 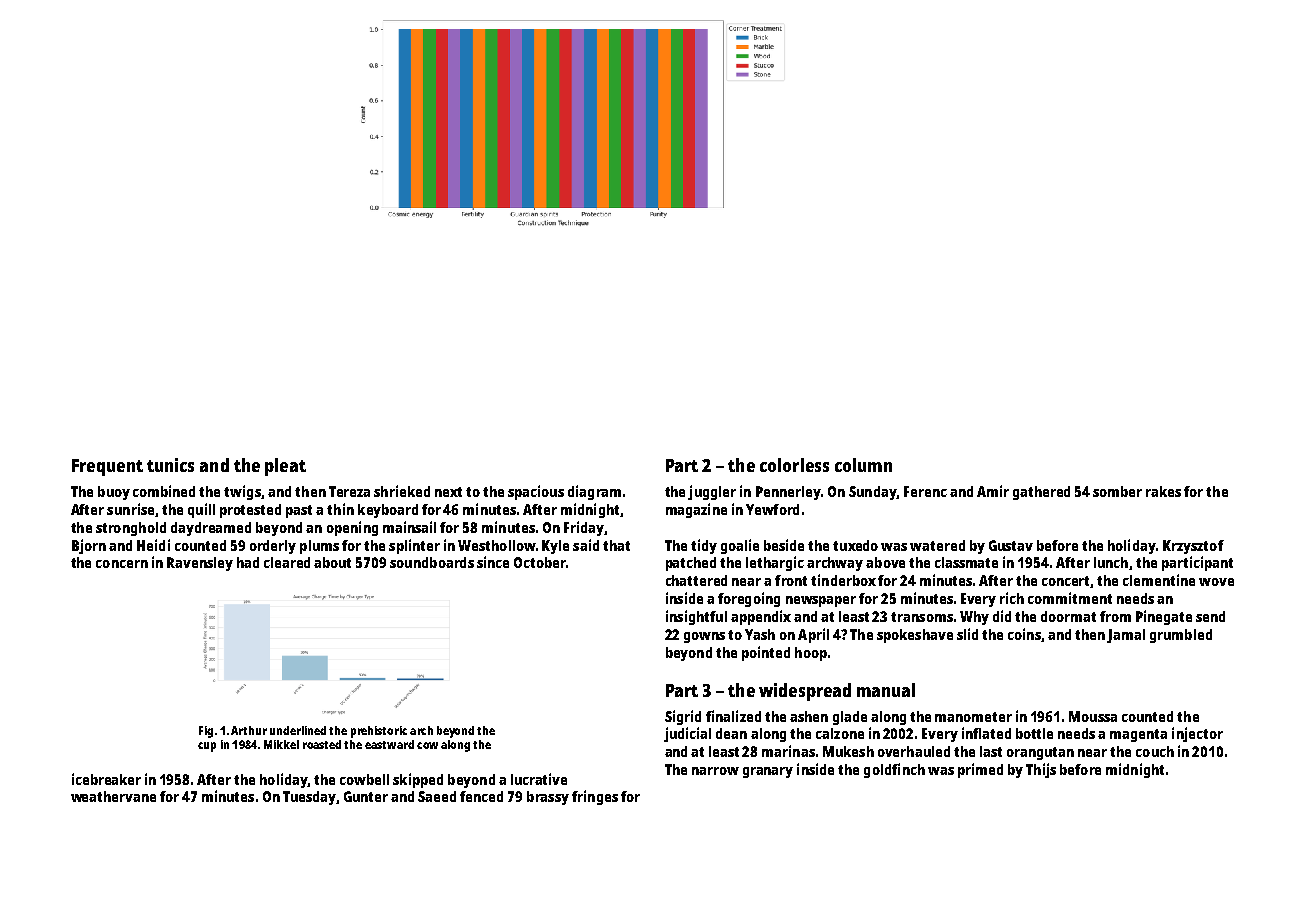 I want to click on somber, so click(x=1117, y=491).
